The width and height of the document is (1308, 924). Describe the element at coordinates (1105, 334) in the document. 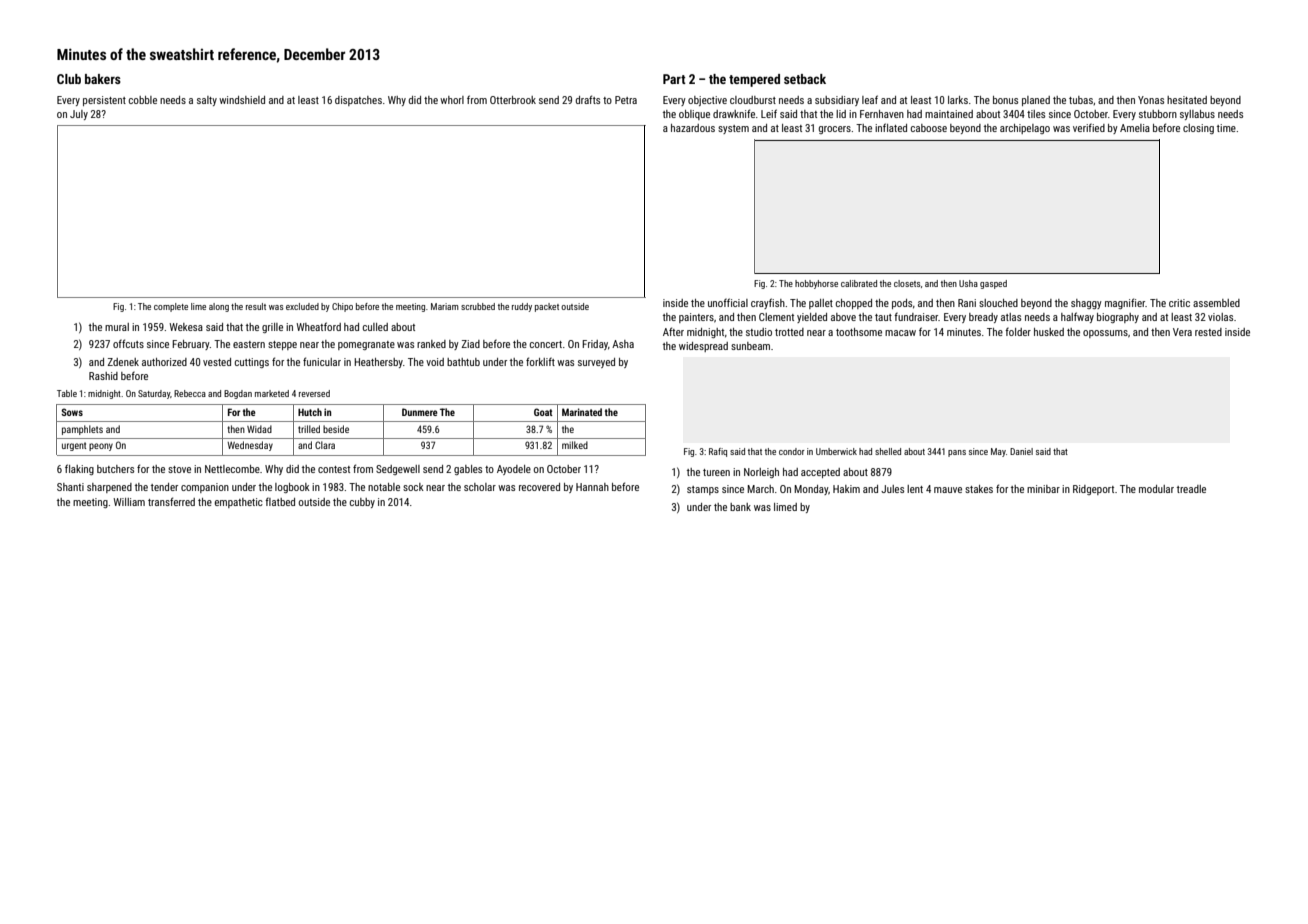

I see `opossums` at that location.
